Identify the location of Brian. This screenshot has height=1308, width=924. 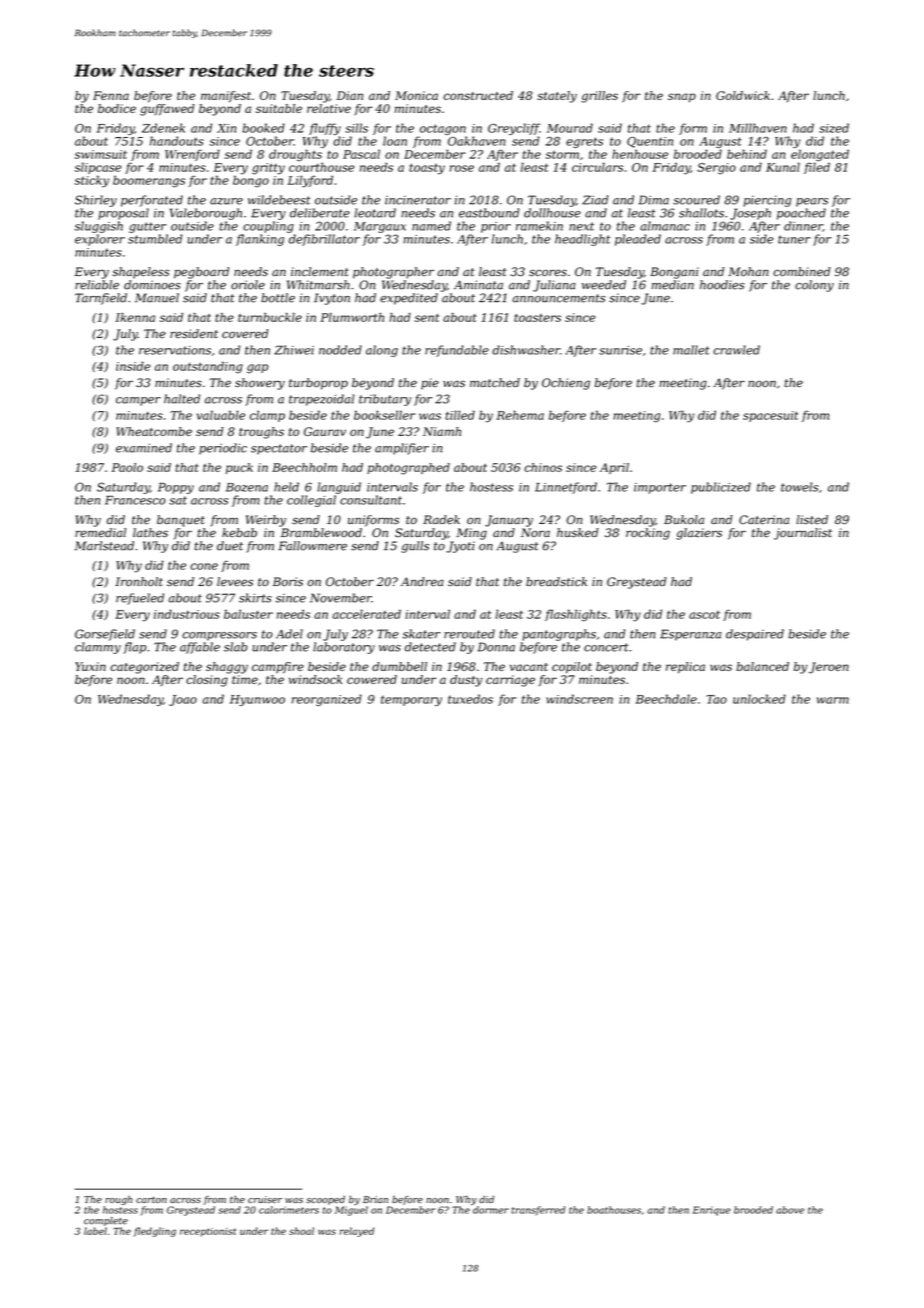
(375, 1199).
